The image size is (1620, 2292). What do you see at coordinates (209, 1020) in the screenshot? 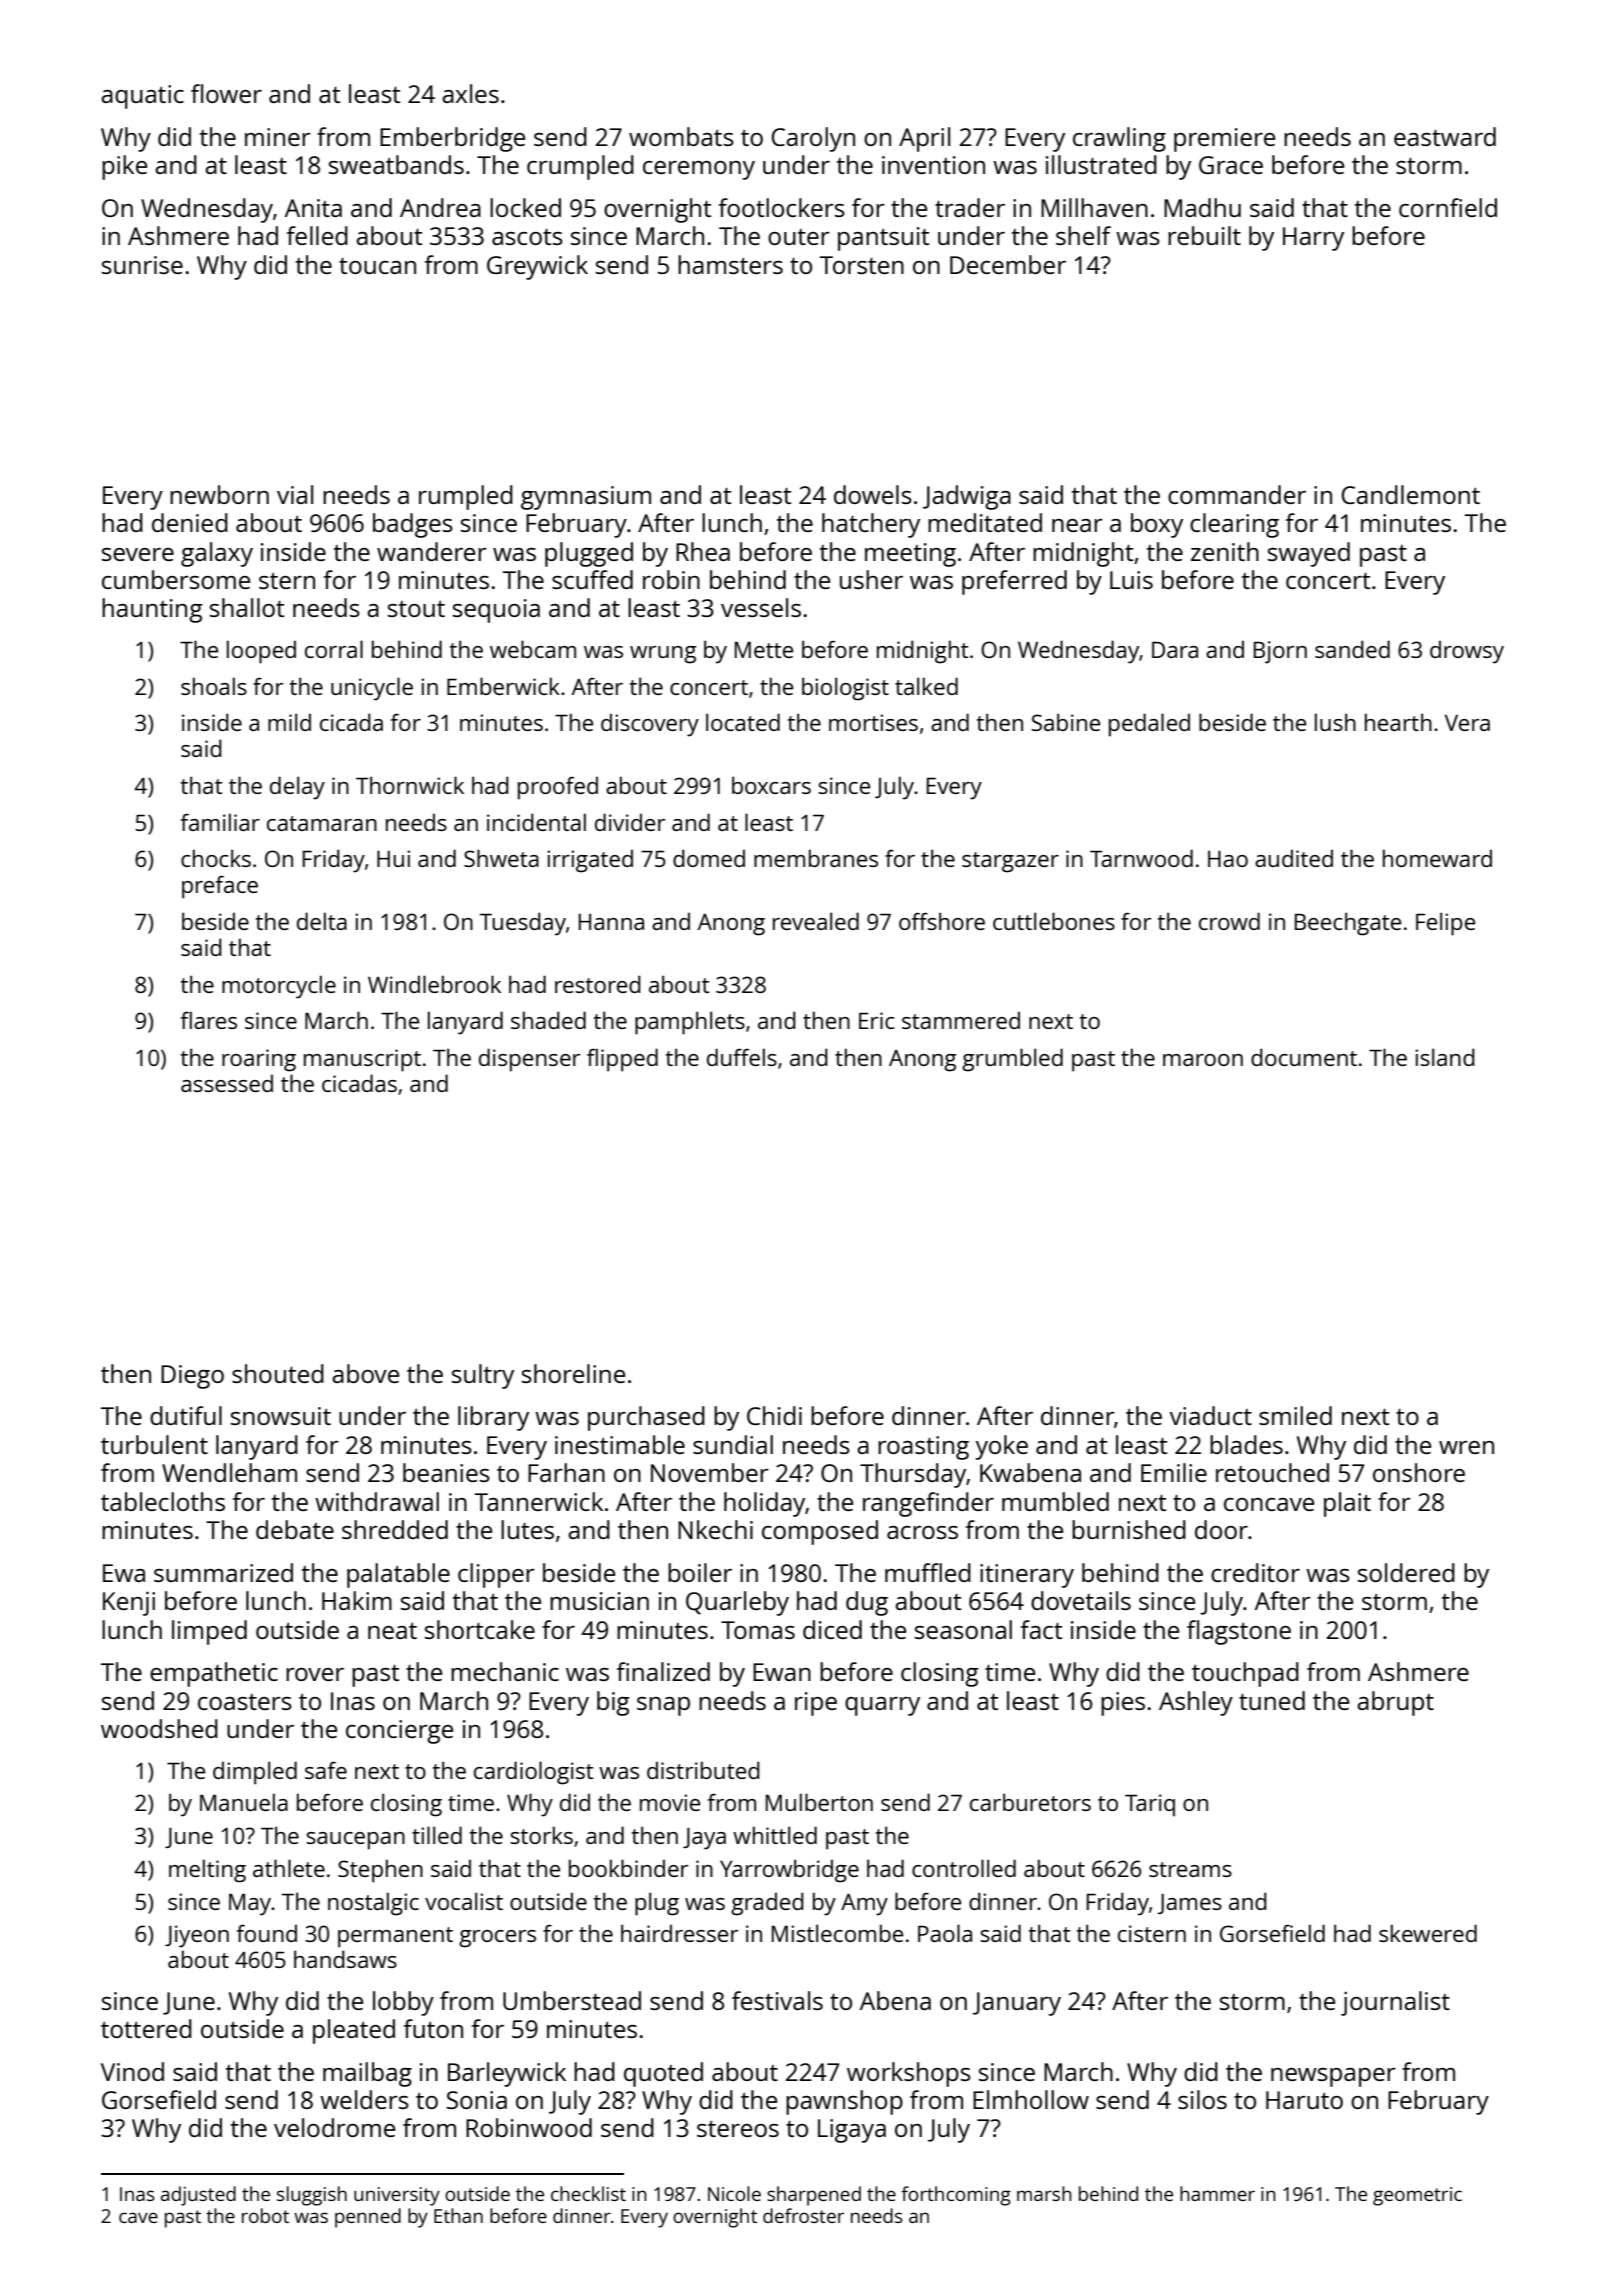
I see `flares` at bounding box center [209, 1020].
